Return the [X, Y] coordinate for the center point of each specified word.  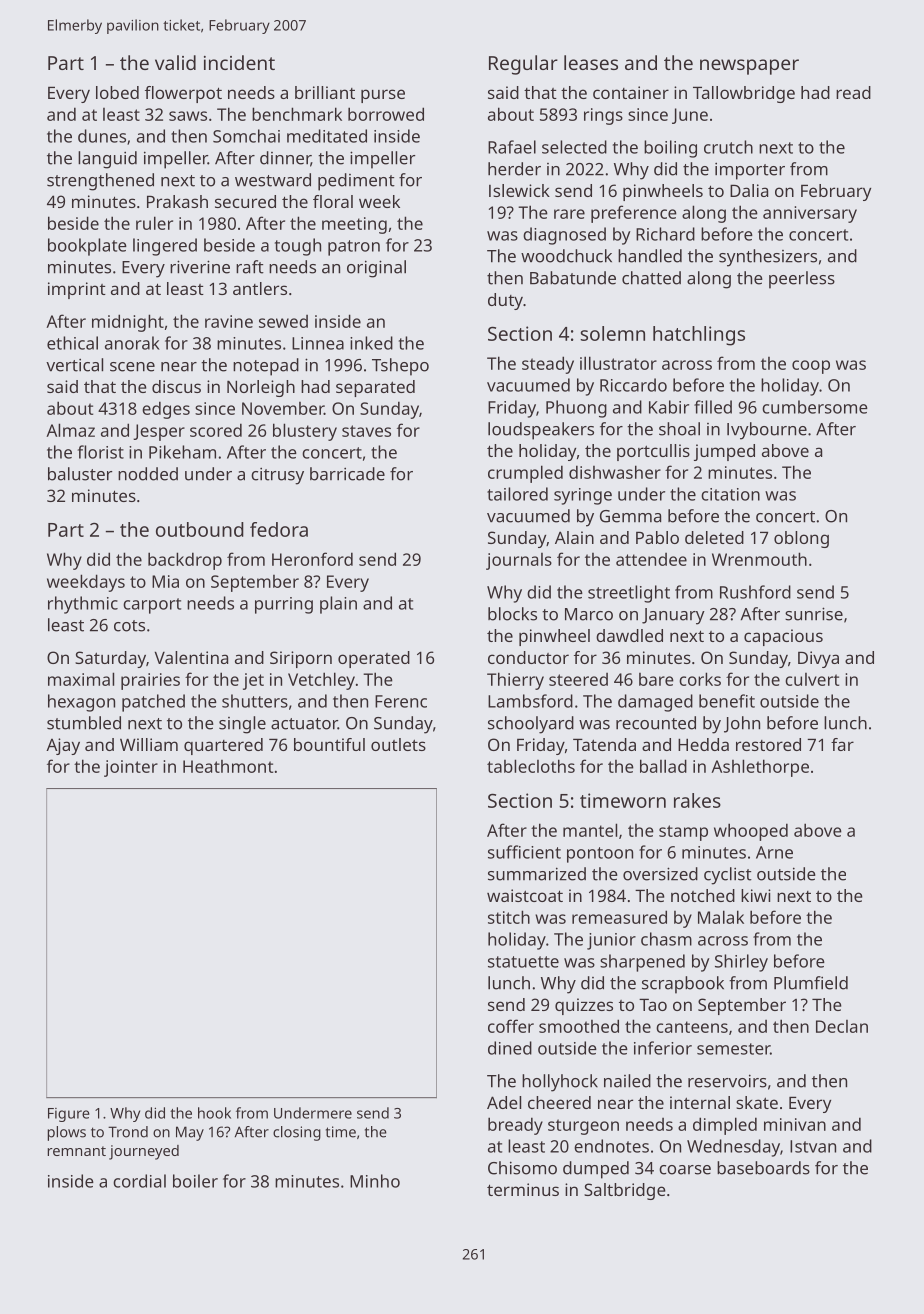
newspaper [749, 67]
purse [383, 96]
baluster [80, 474]
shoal [679, 429]
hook [214, 1113]
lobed [117, 92]
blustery [305, 432]
